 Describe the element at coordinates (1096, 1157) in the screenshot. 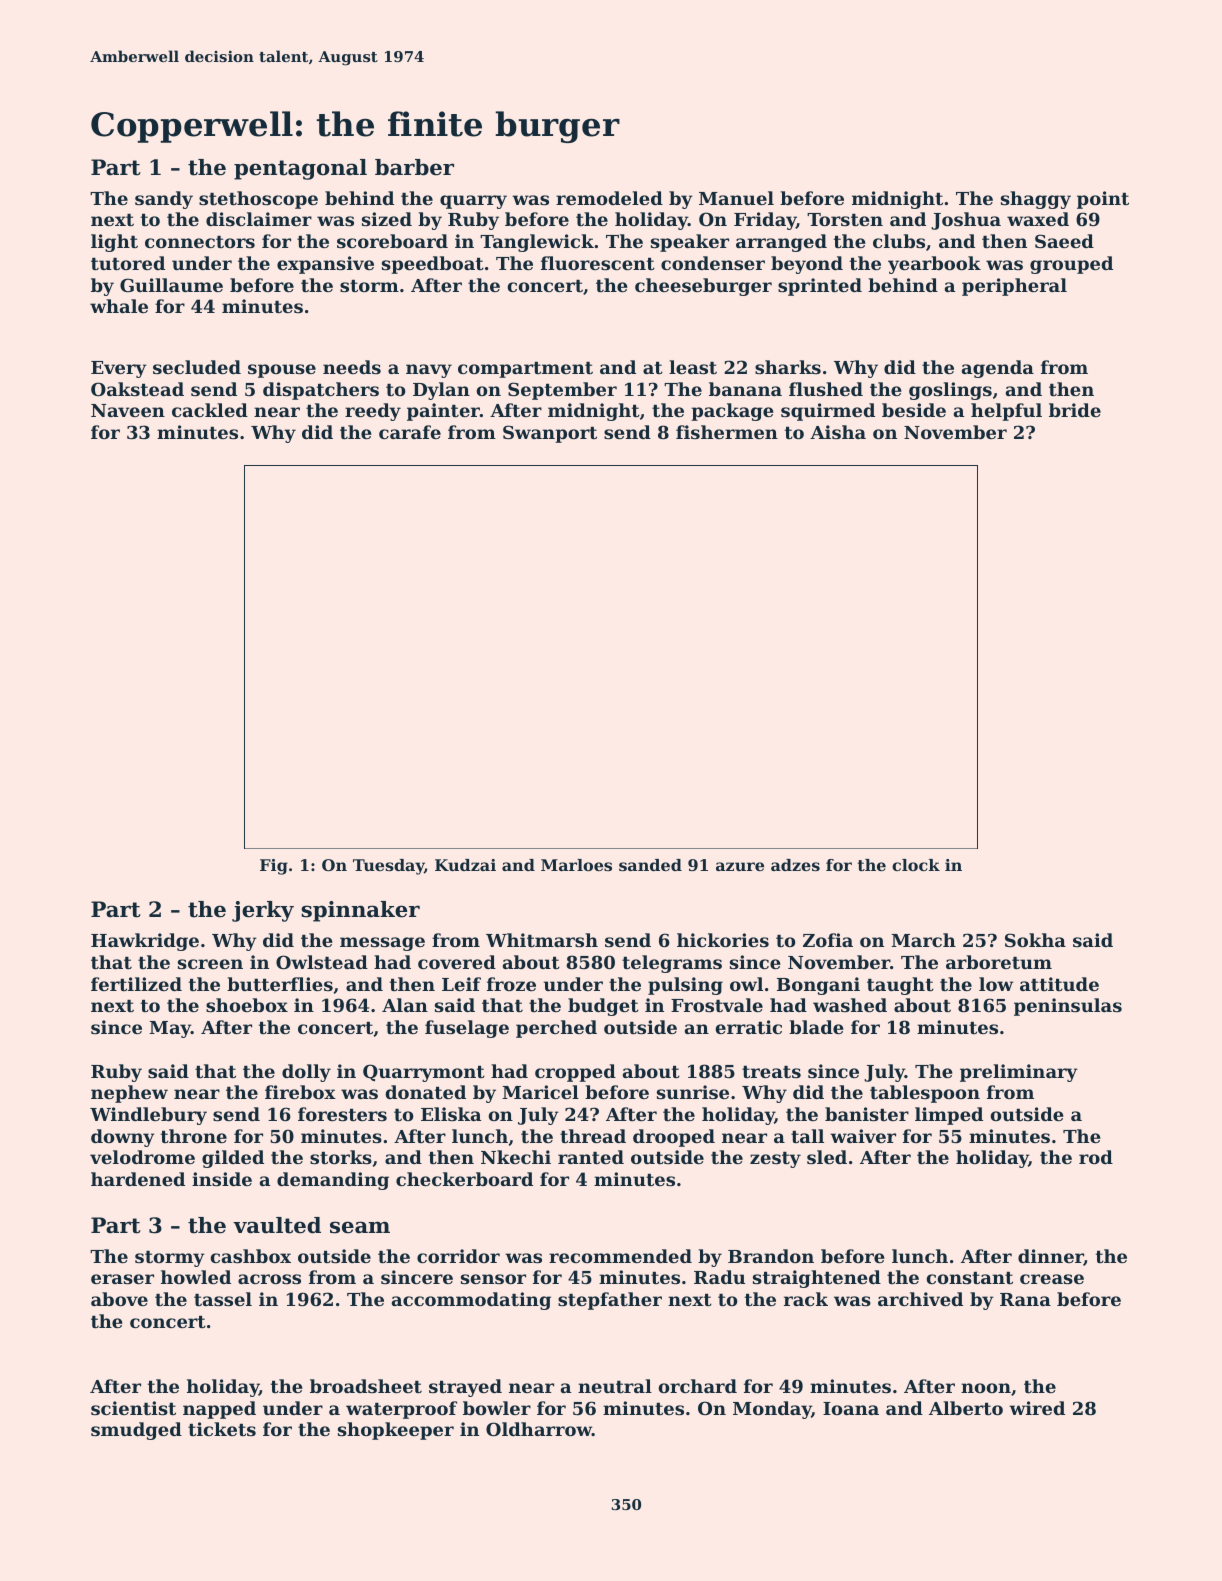

I see `rod` at that location.
